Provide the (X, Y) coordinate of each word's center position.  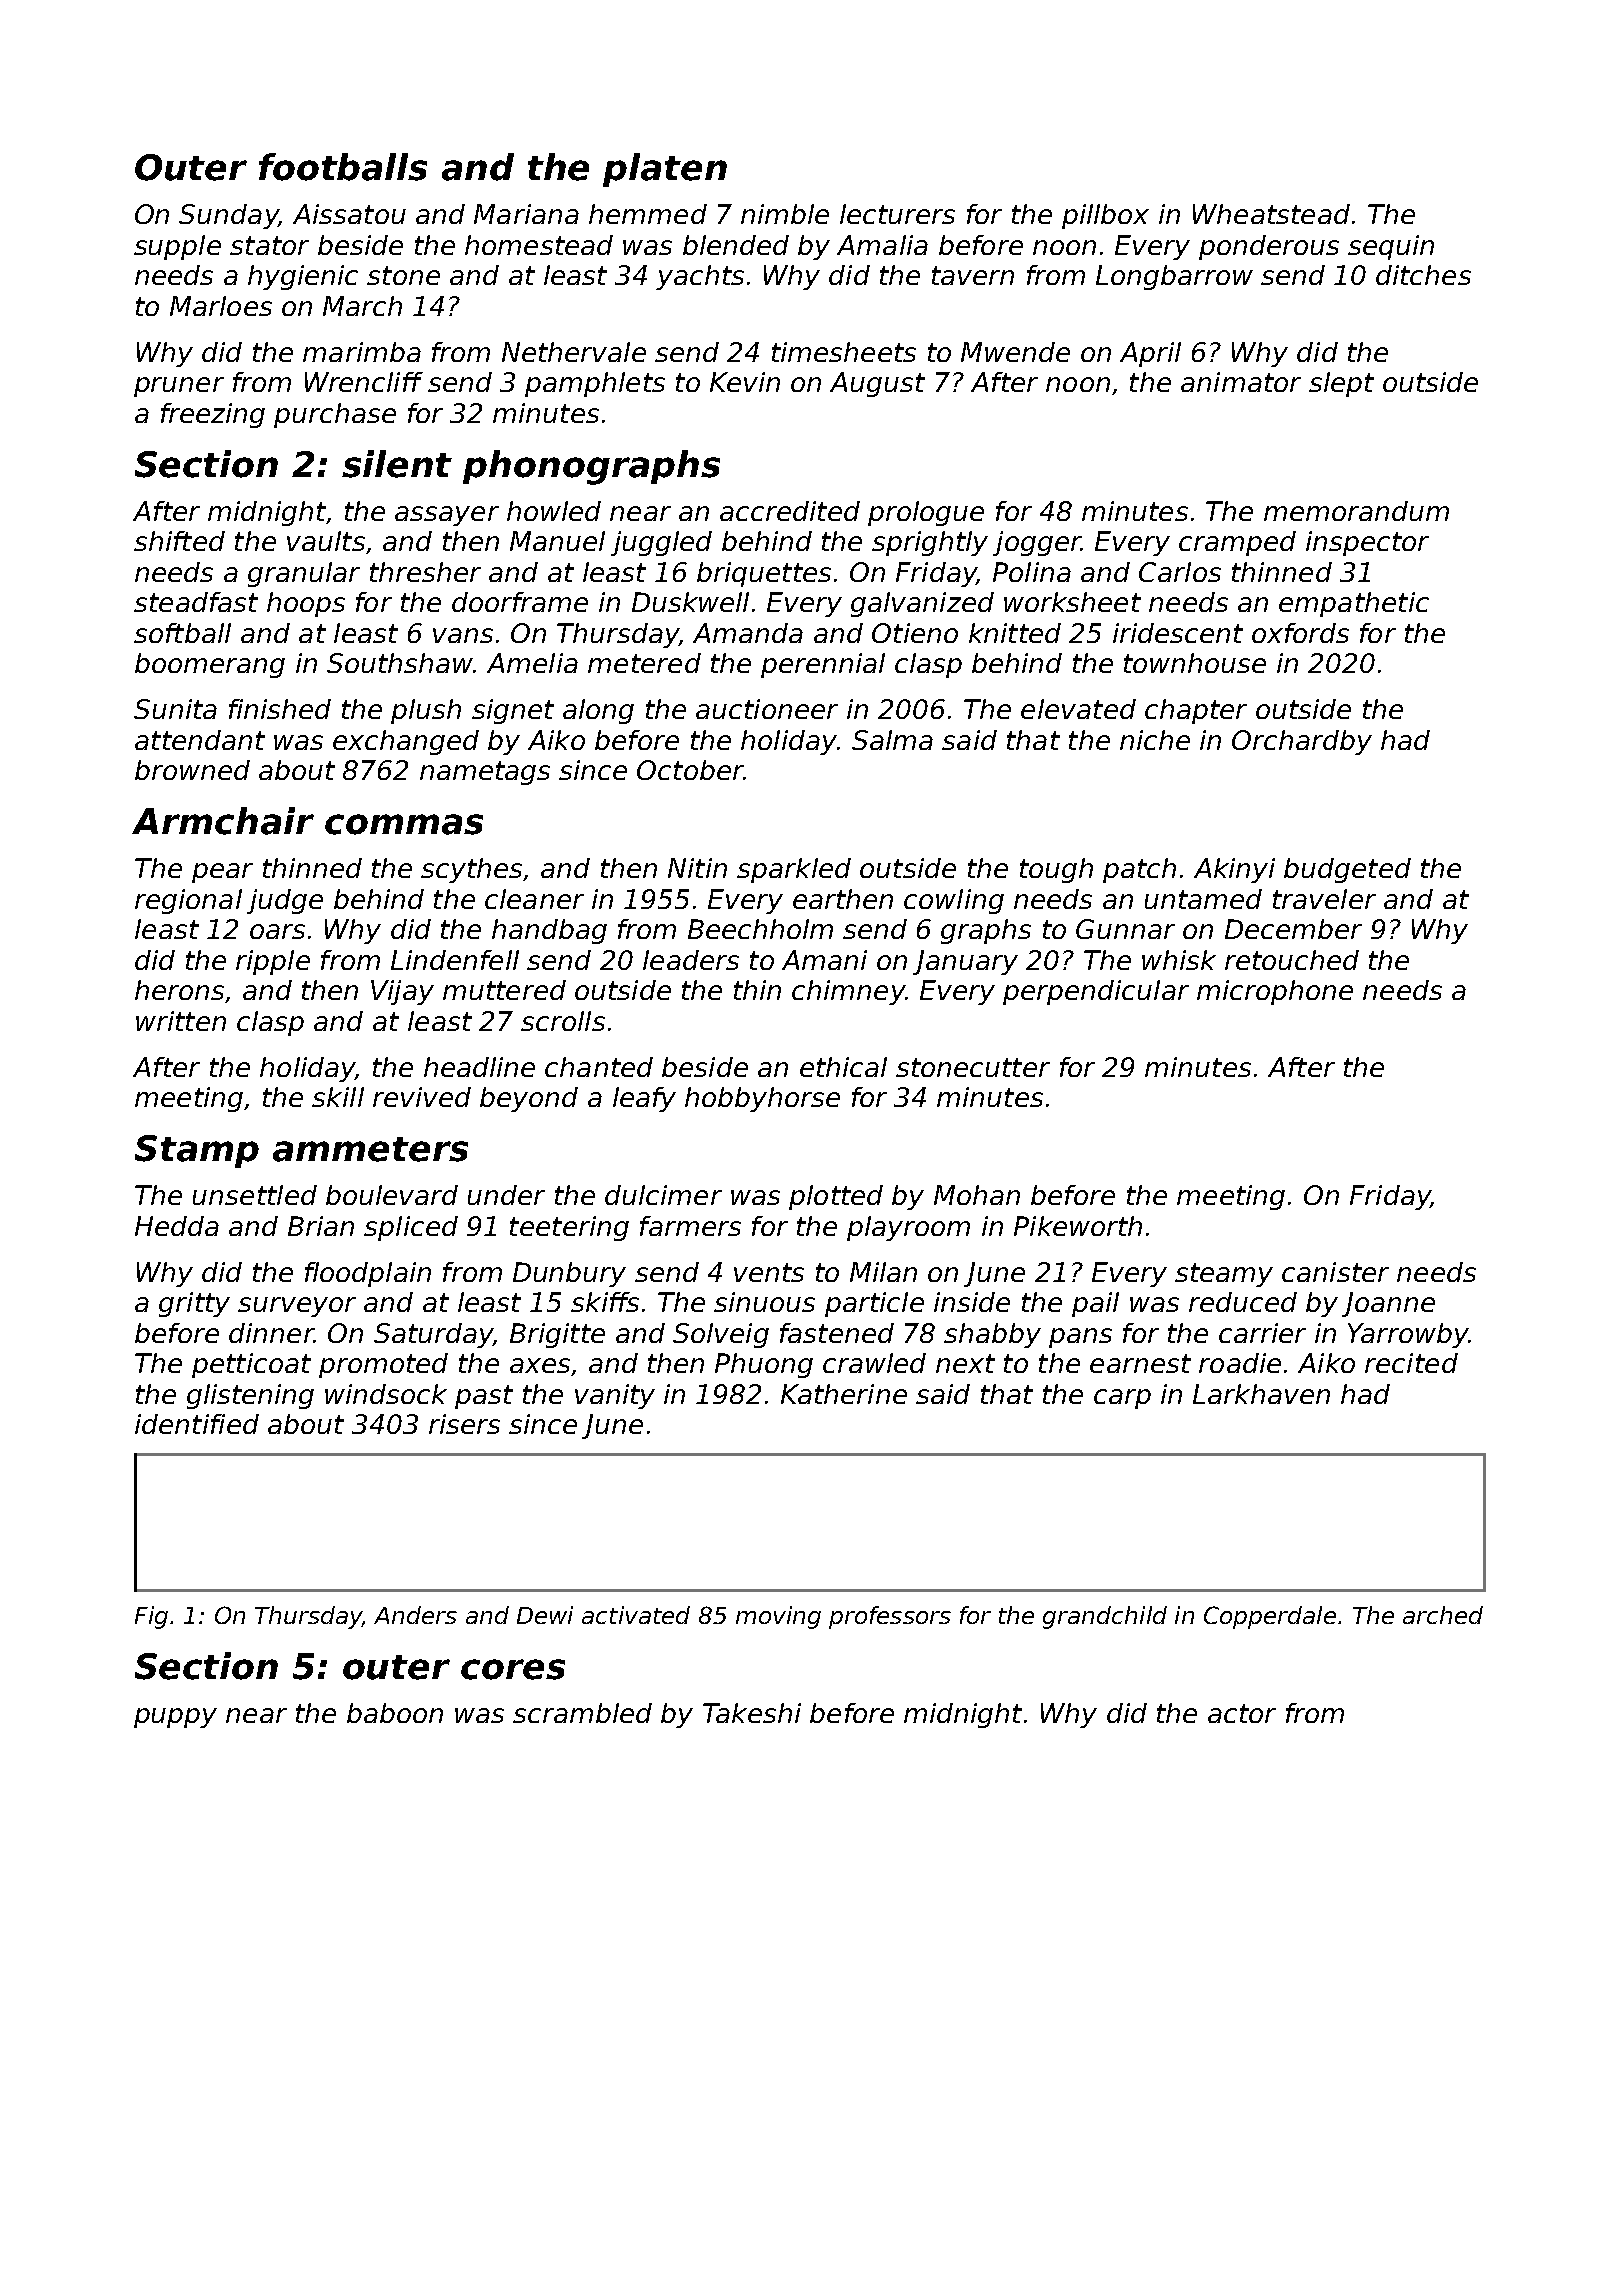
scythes (471, 870)
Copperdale (1270, 1617)
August (877, 384)
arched (1443, 1615)
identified (197, 1424)
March (362, 306)
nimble (785, 214)
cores (513, 1669)
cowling (954, 901)
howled (554, 511)
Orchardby (1302, 742)
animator (1241, 382)
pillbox (1105, 216)
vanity (615, 1396)
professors (890, 1617)
